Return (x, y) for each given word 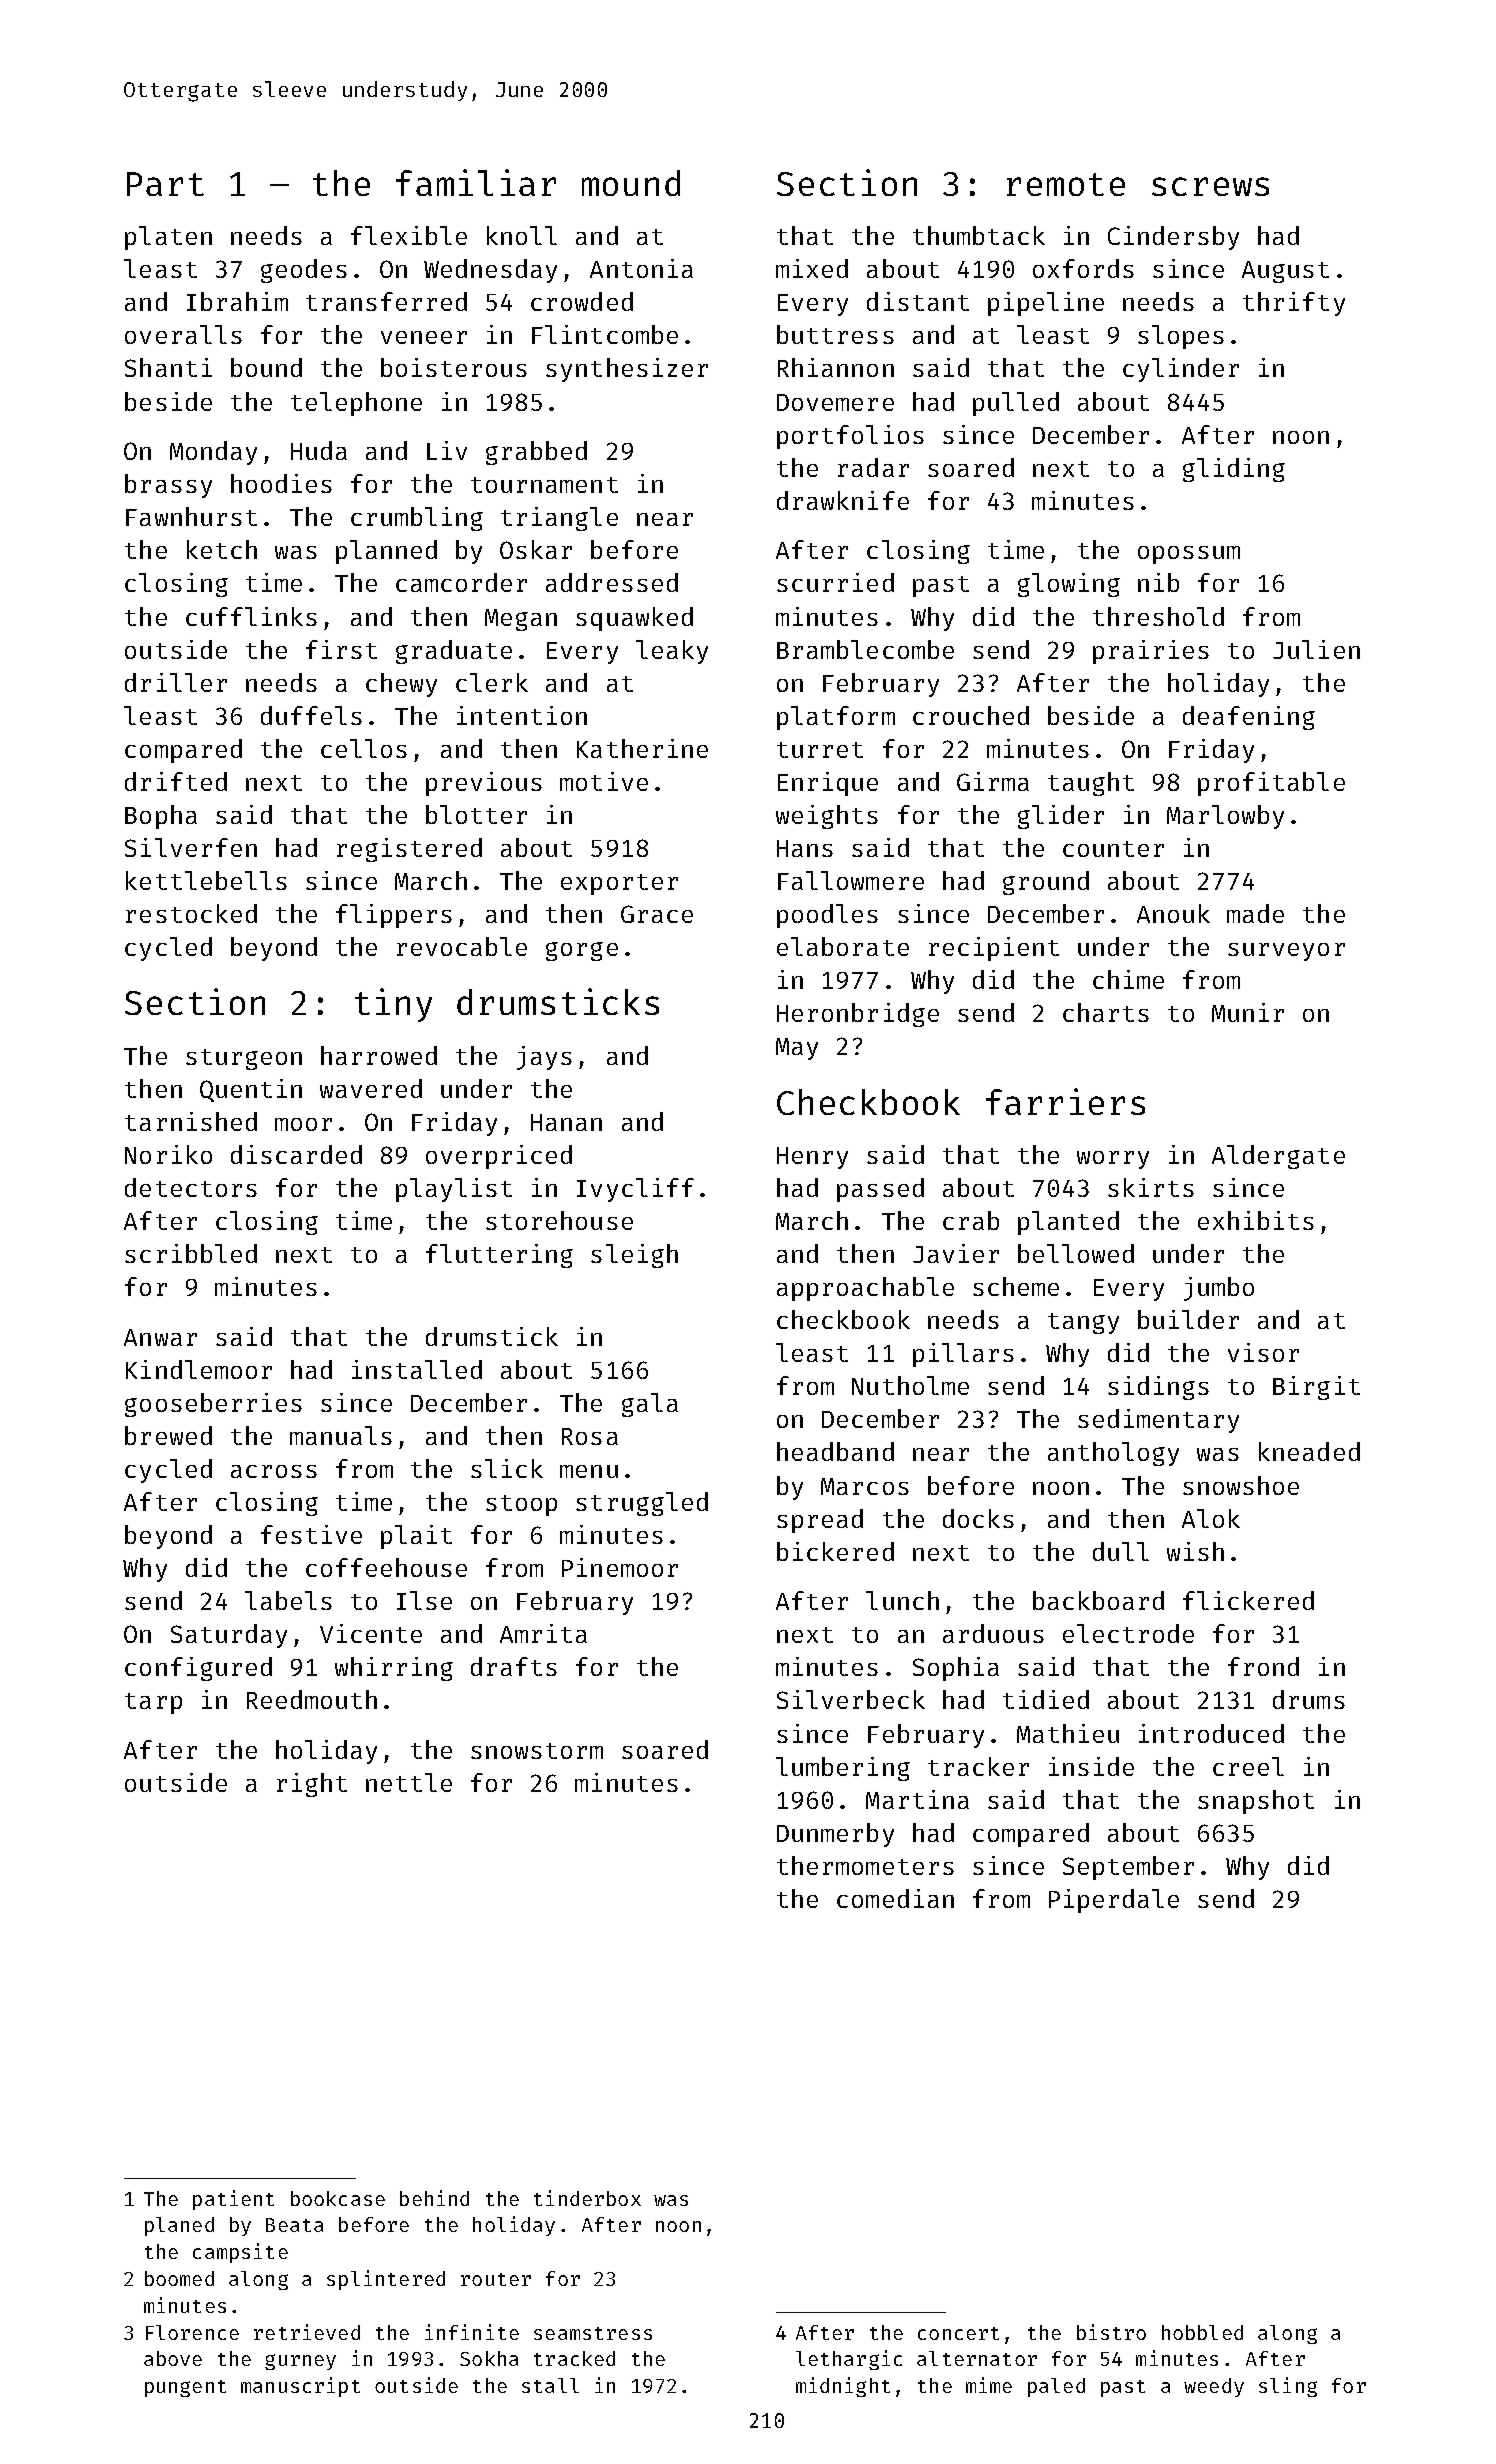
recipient (994, 949)
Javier (956, 1253)
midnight (843, 2387)
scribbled (191, 1253)
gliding (1234, 470)
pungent (185, 2388)
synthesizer (627, 370)
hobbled (1202, 2332)
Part (165, 184)
